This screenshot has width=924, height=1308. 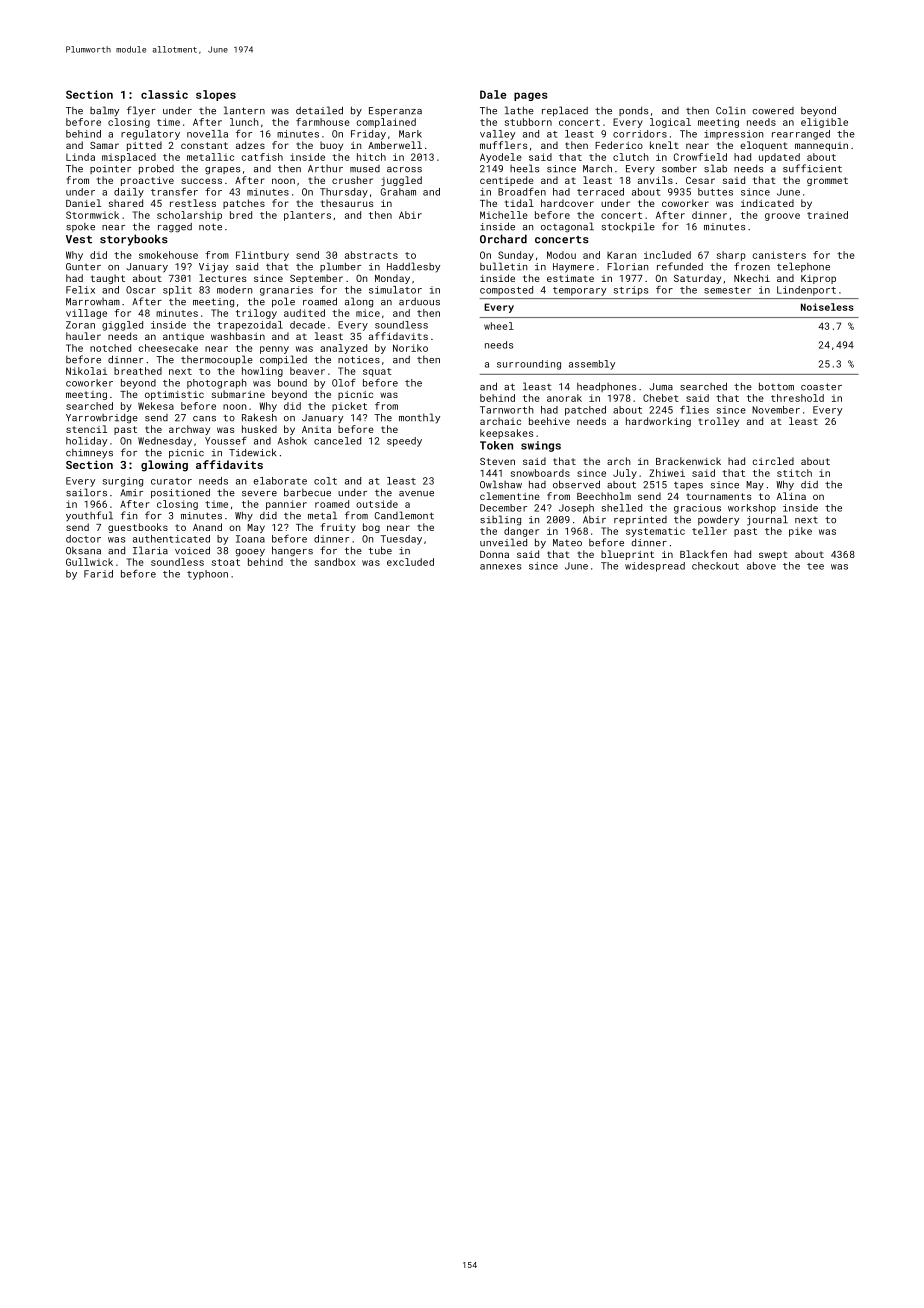 I want to click on lantern, so click(x=244, y=110).
